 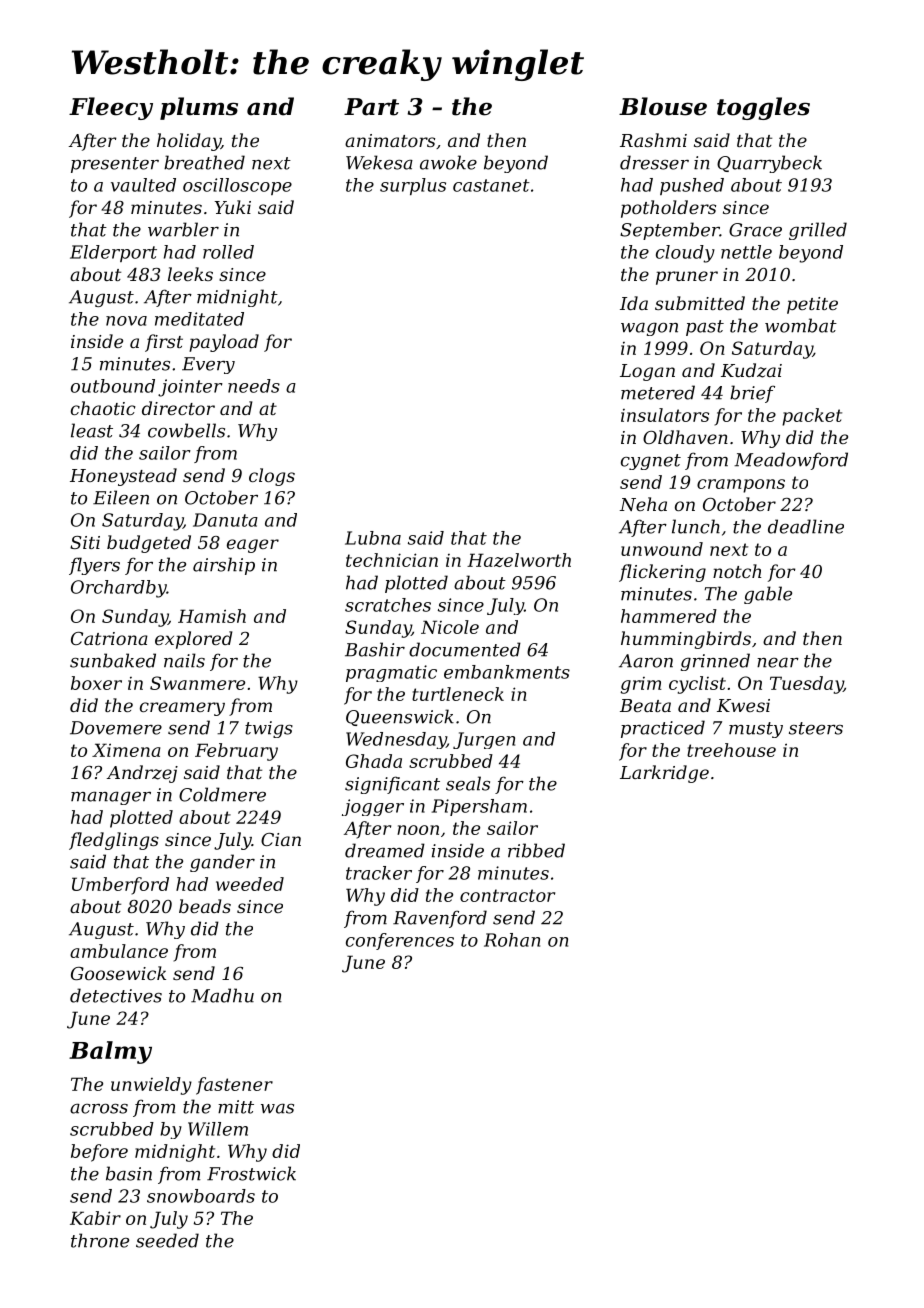 What do you see at coordinates (816, 728) in the document?
I see `steers` at bounding box center [816, 728].
